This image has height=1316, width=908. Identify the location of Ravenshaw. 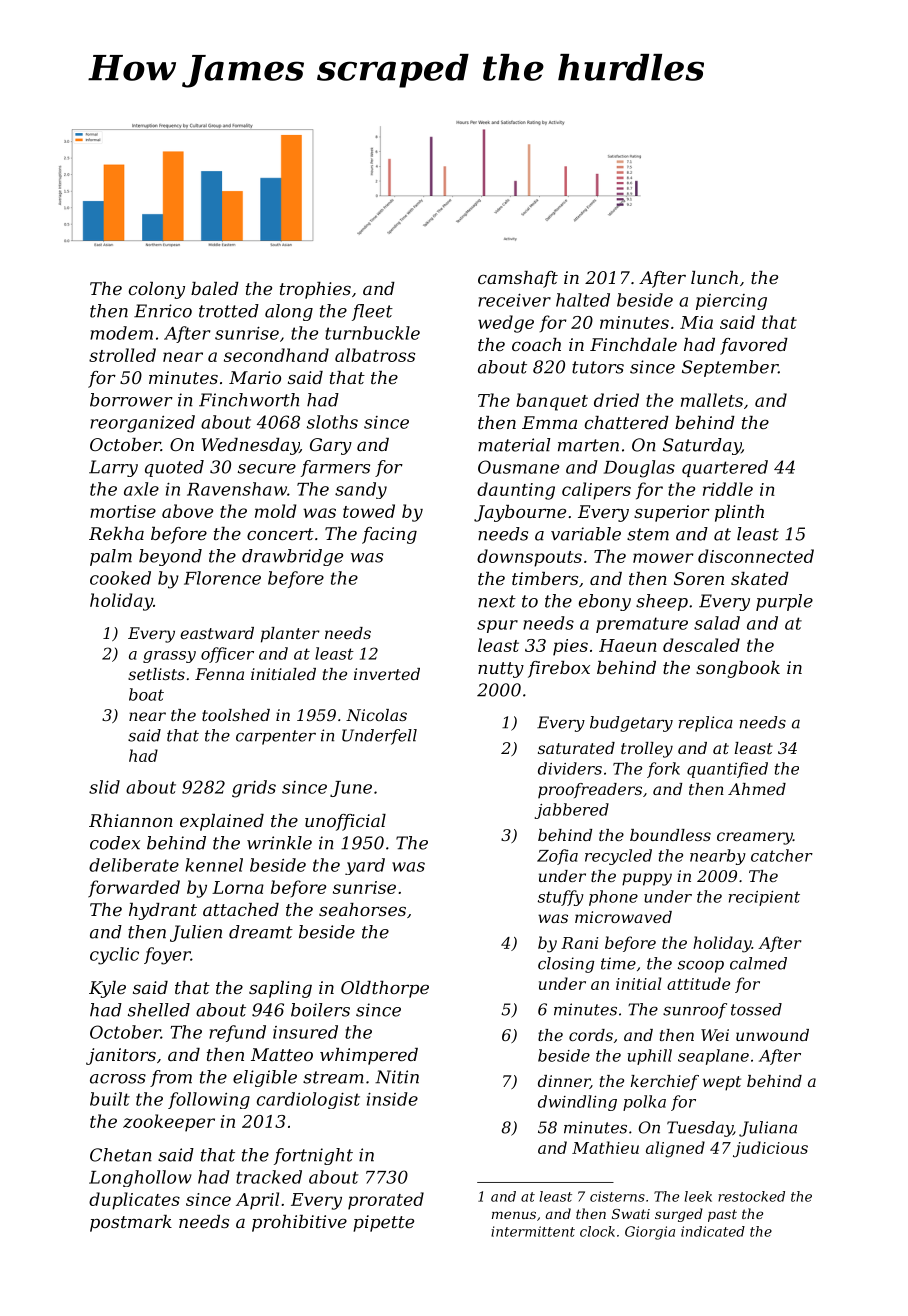
(237, 489).
